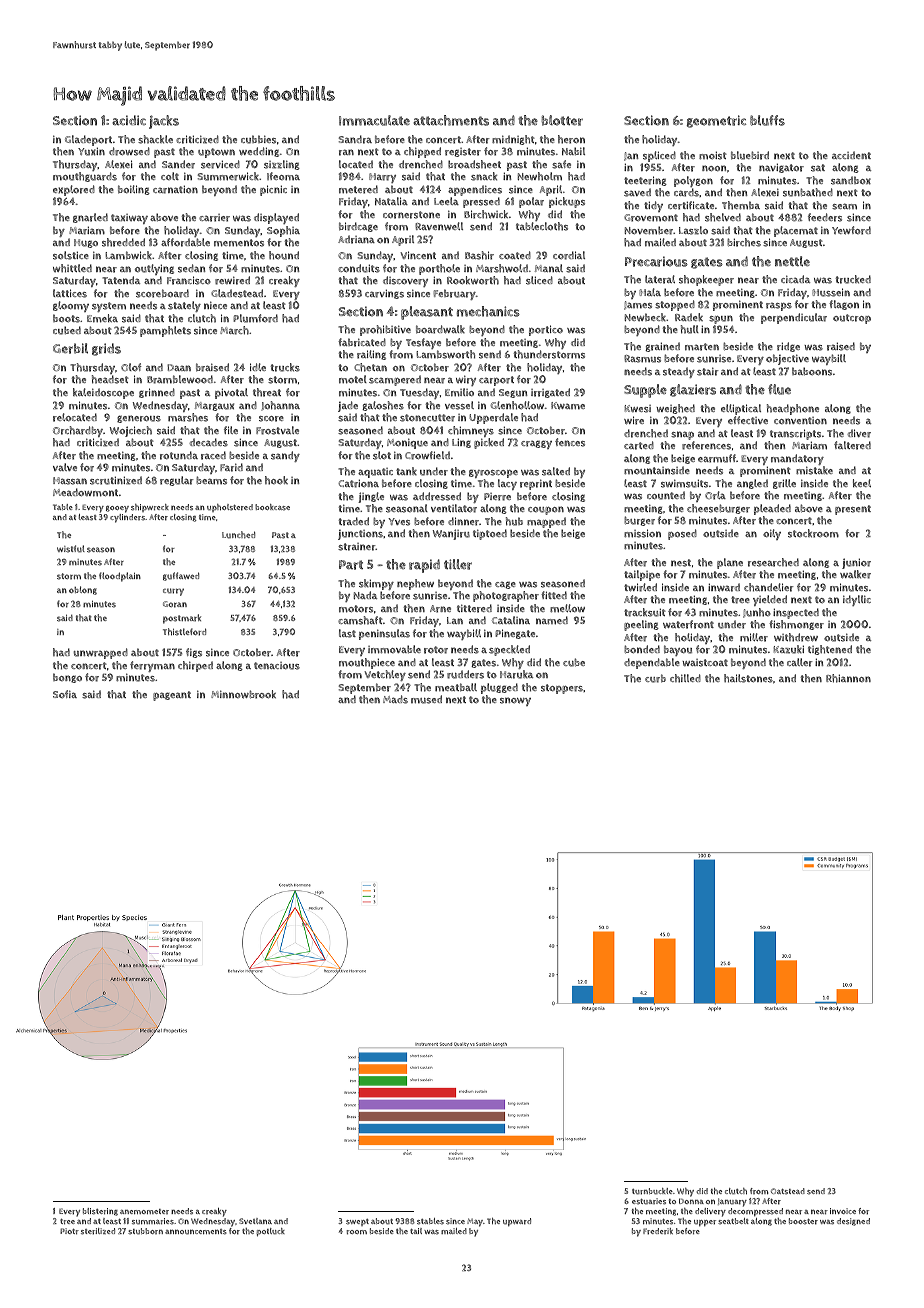 This screenshot has height=1308, width=924. I want to click on Oatstead, so click(788, 1191).
